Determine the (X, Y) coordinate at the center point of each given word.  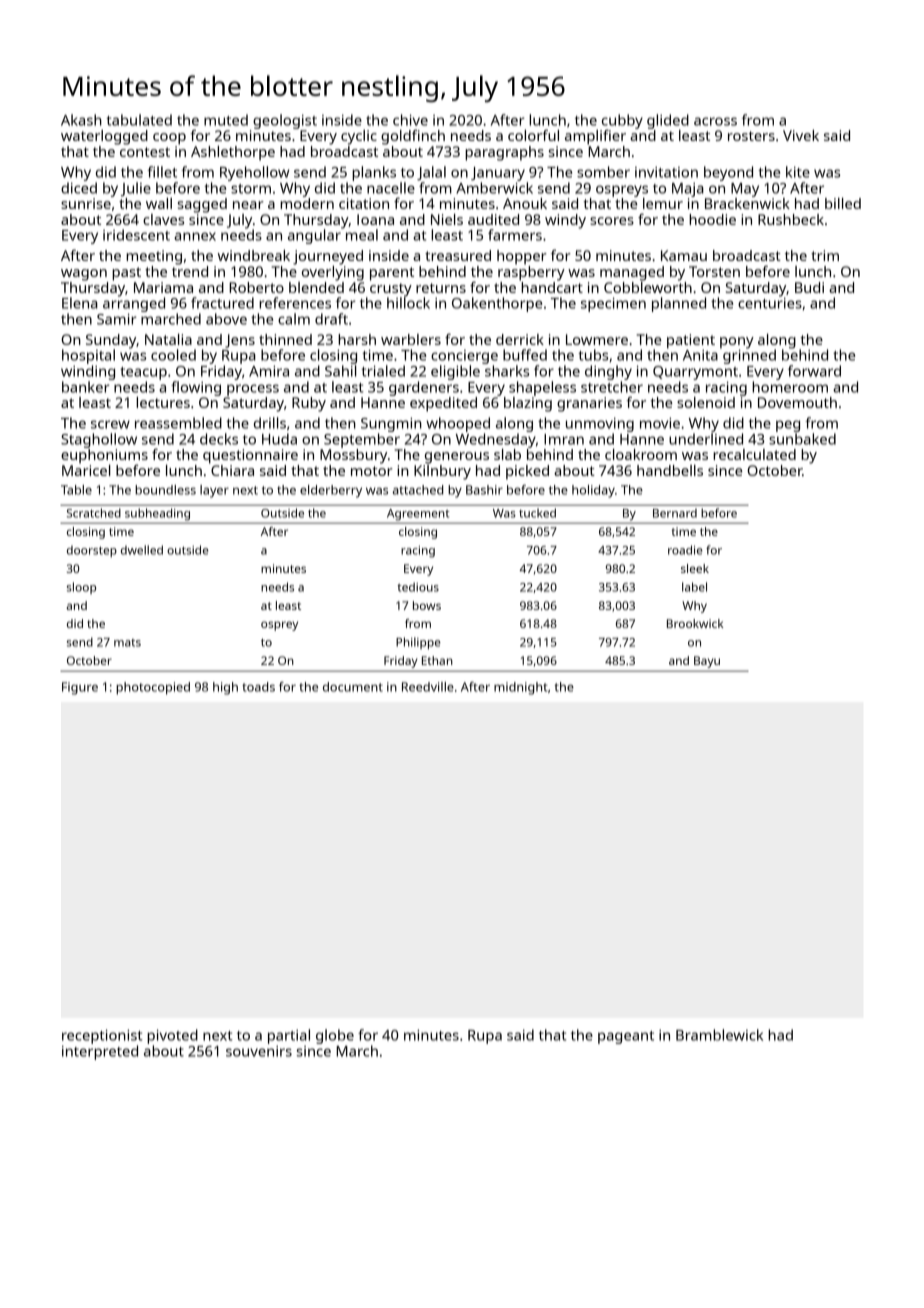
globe (335, 1036)
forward (814, 371)
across (715, 121)
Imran (564, 439)
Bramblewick (719, 1035)
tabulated (139, 120)
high (225, 688)
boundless (165, 490)
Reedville (428, 687)
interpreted (100, 1052)
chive (410, 120)
